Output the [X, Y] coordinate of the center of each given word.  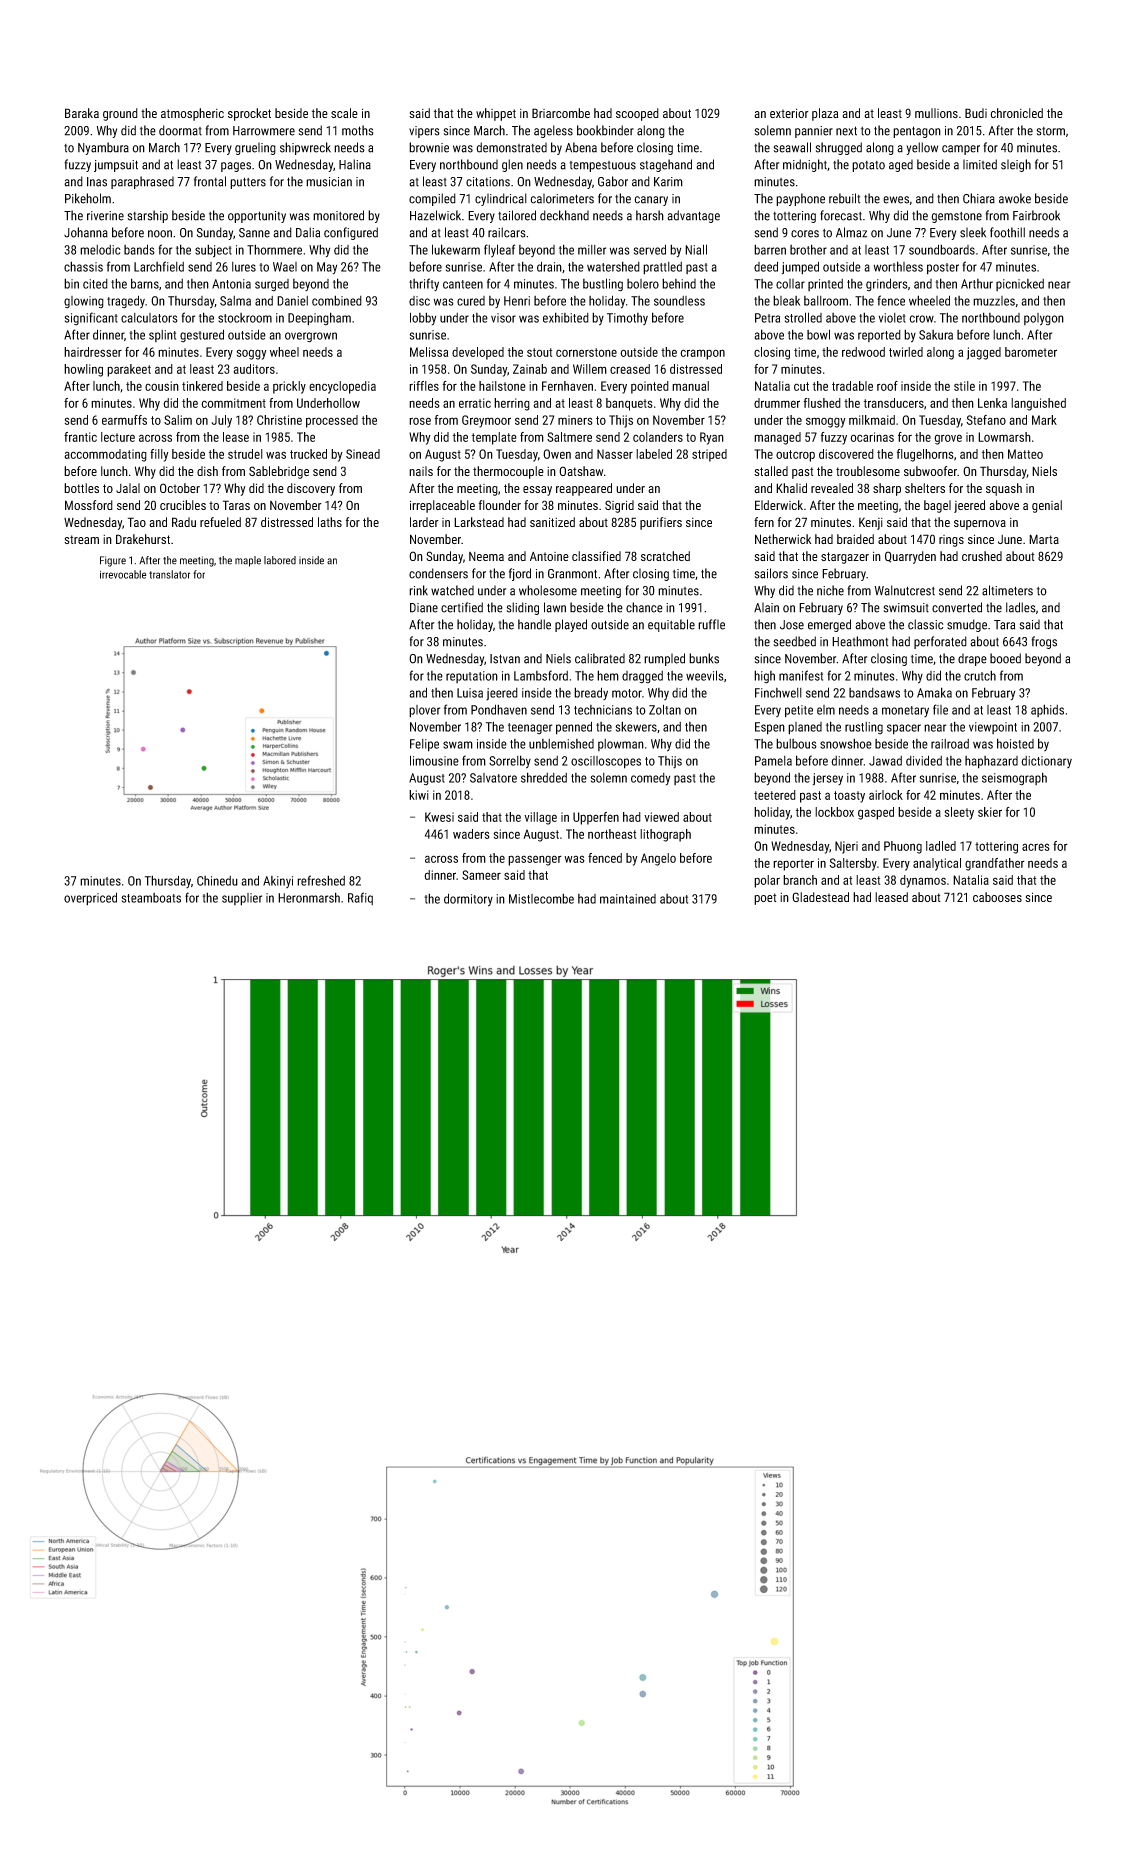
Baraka [82, 113]
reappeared [584, 489]
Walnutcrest [904, 590]
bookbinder [605, 130]
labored [280, 560]
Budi [976, 113]
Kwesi [439, 817]
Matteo [1025, 454]
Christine [279, 420]
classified [596, 556]
